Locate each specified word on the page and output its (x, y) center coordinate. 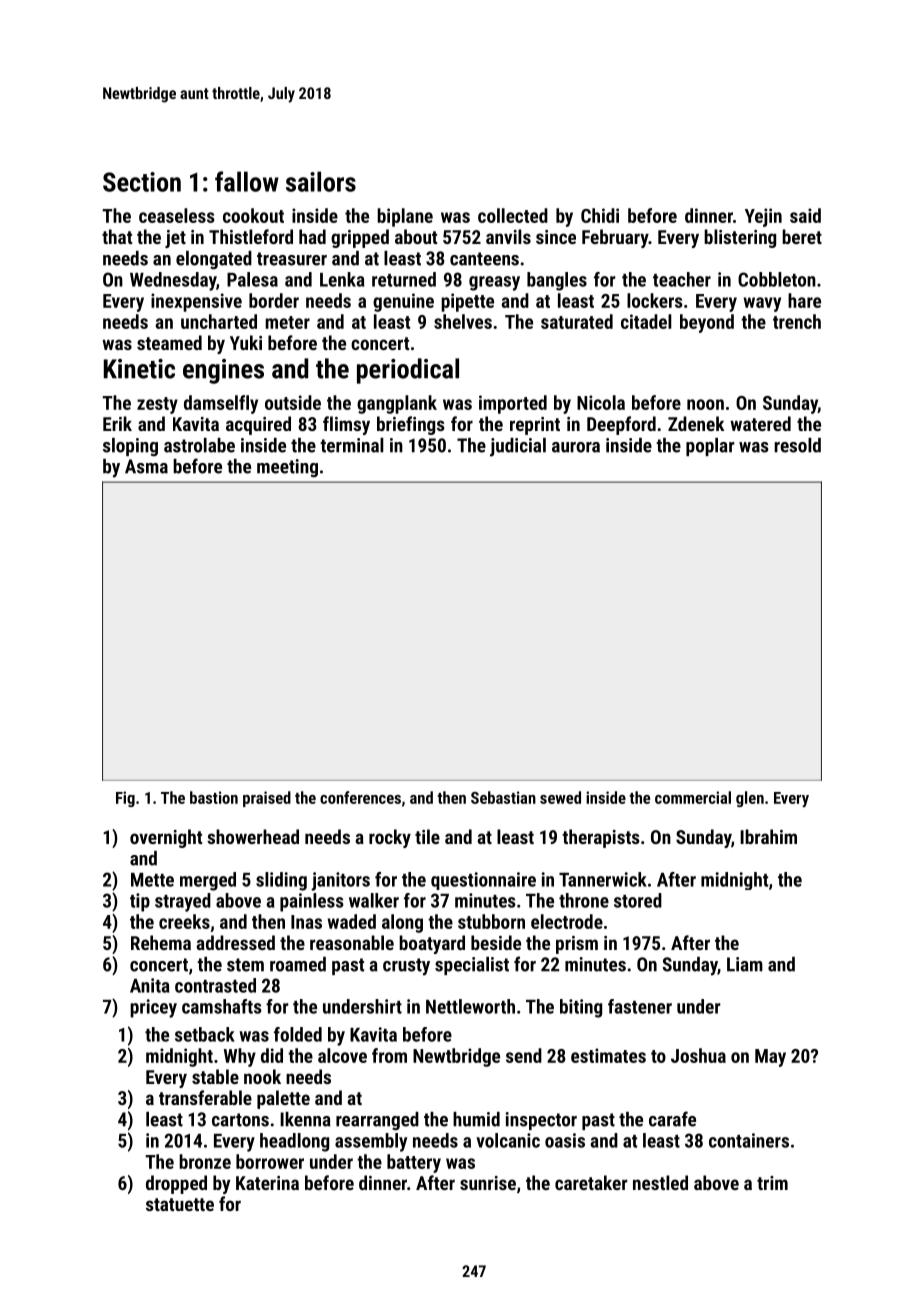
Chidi (600, 215)
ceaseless (177, 215)
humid (476, 1119)
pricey (153, 1008)
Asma (146, 466)
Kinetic (139, 369)
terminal (352, 445)
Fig (125, 799)
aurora (576, 447)
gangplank (397, 404)
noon (705, 404)
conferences (360, 797)
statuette (180, 1204)
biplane (405, 217)
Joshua (698, 1055)
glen (750, 799)
